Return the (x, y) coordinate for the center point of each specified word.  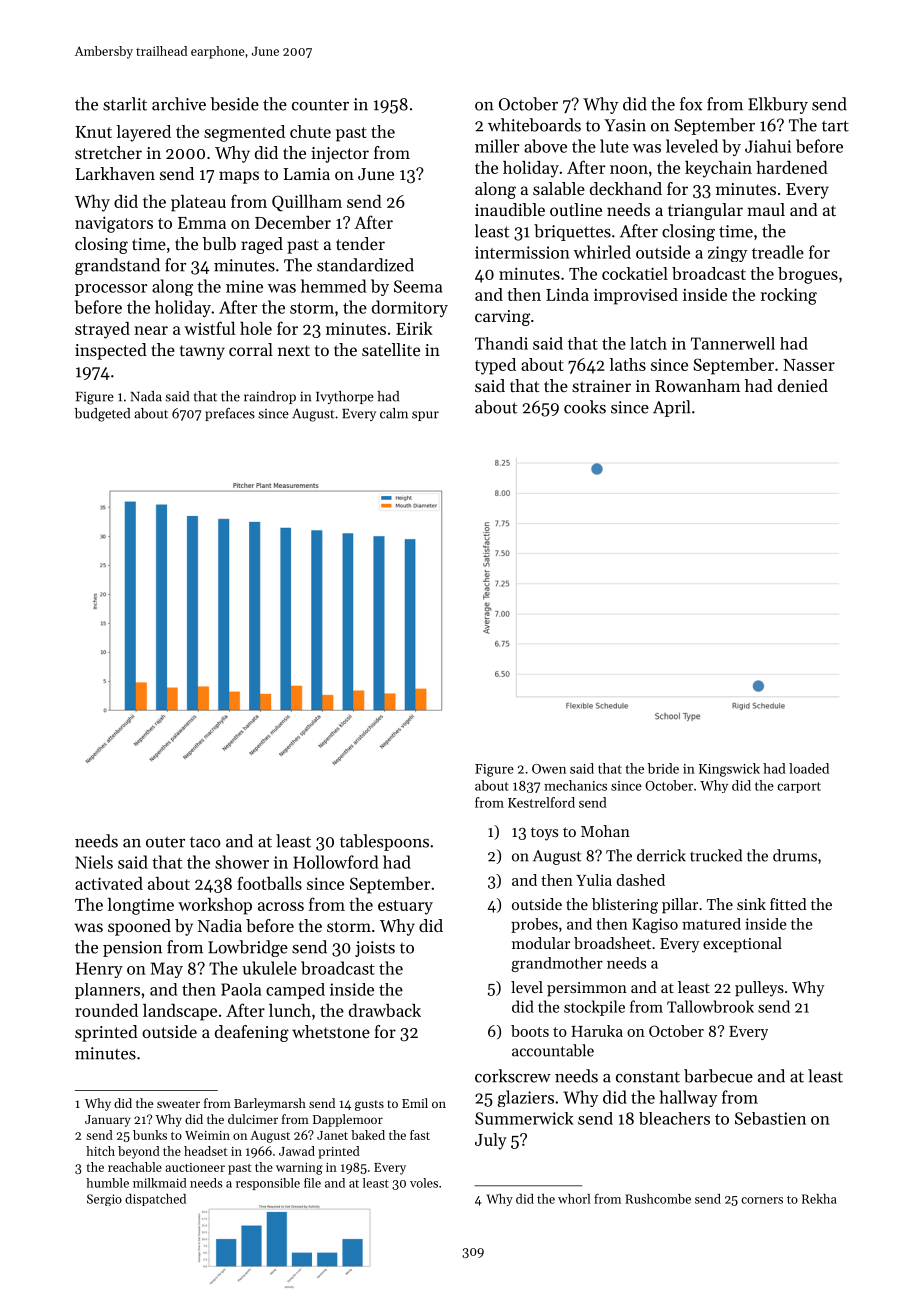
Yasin (625, 125)
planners (107, 991)
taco (205, 842)
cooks (585, 407)
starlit (125, 104)
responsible (268, 1184)
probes (534, 925)
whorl (574, 1199)
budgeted (102, 415)
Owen (549, 769)
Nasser (809, 365)
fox (691, 104)
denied (803, 385)
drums (795, 855)
